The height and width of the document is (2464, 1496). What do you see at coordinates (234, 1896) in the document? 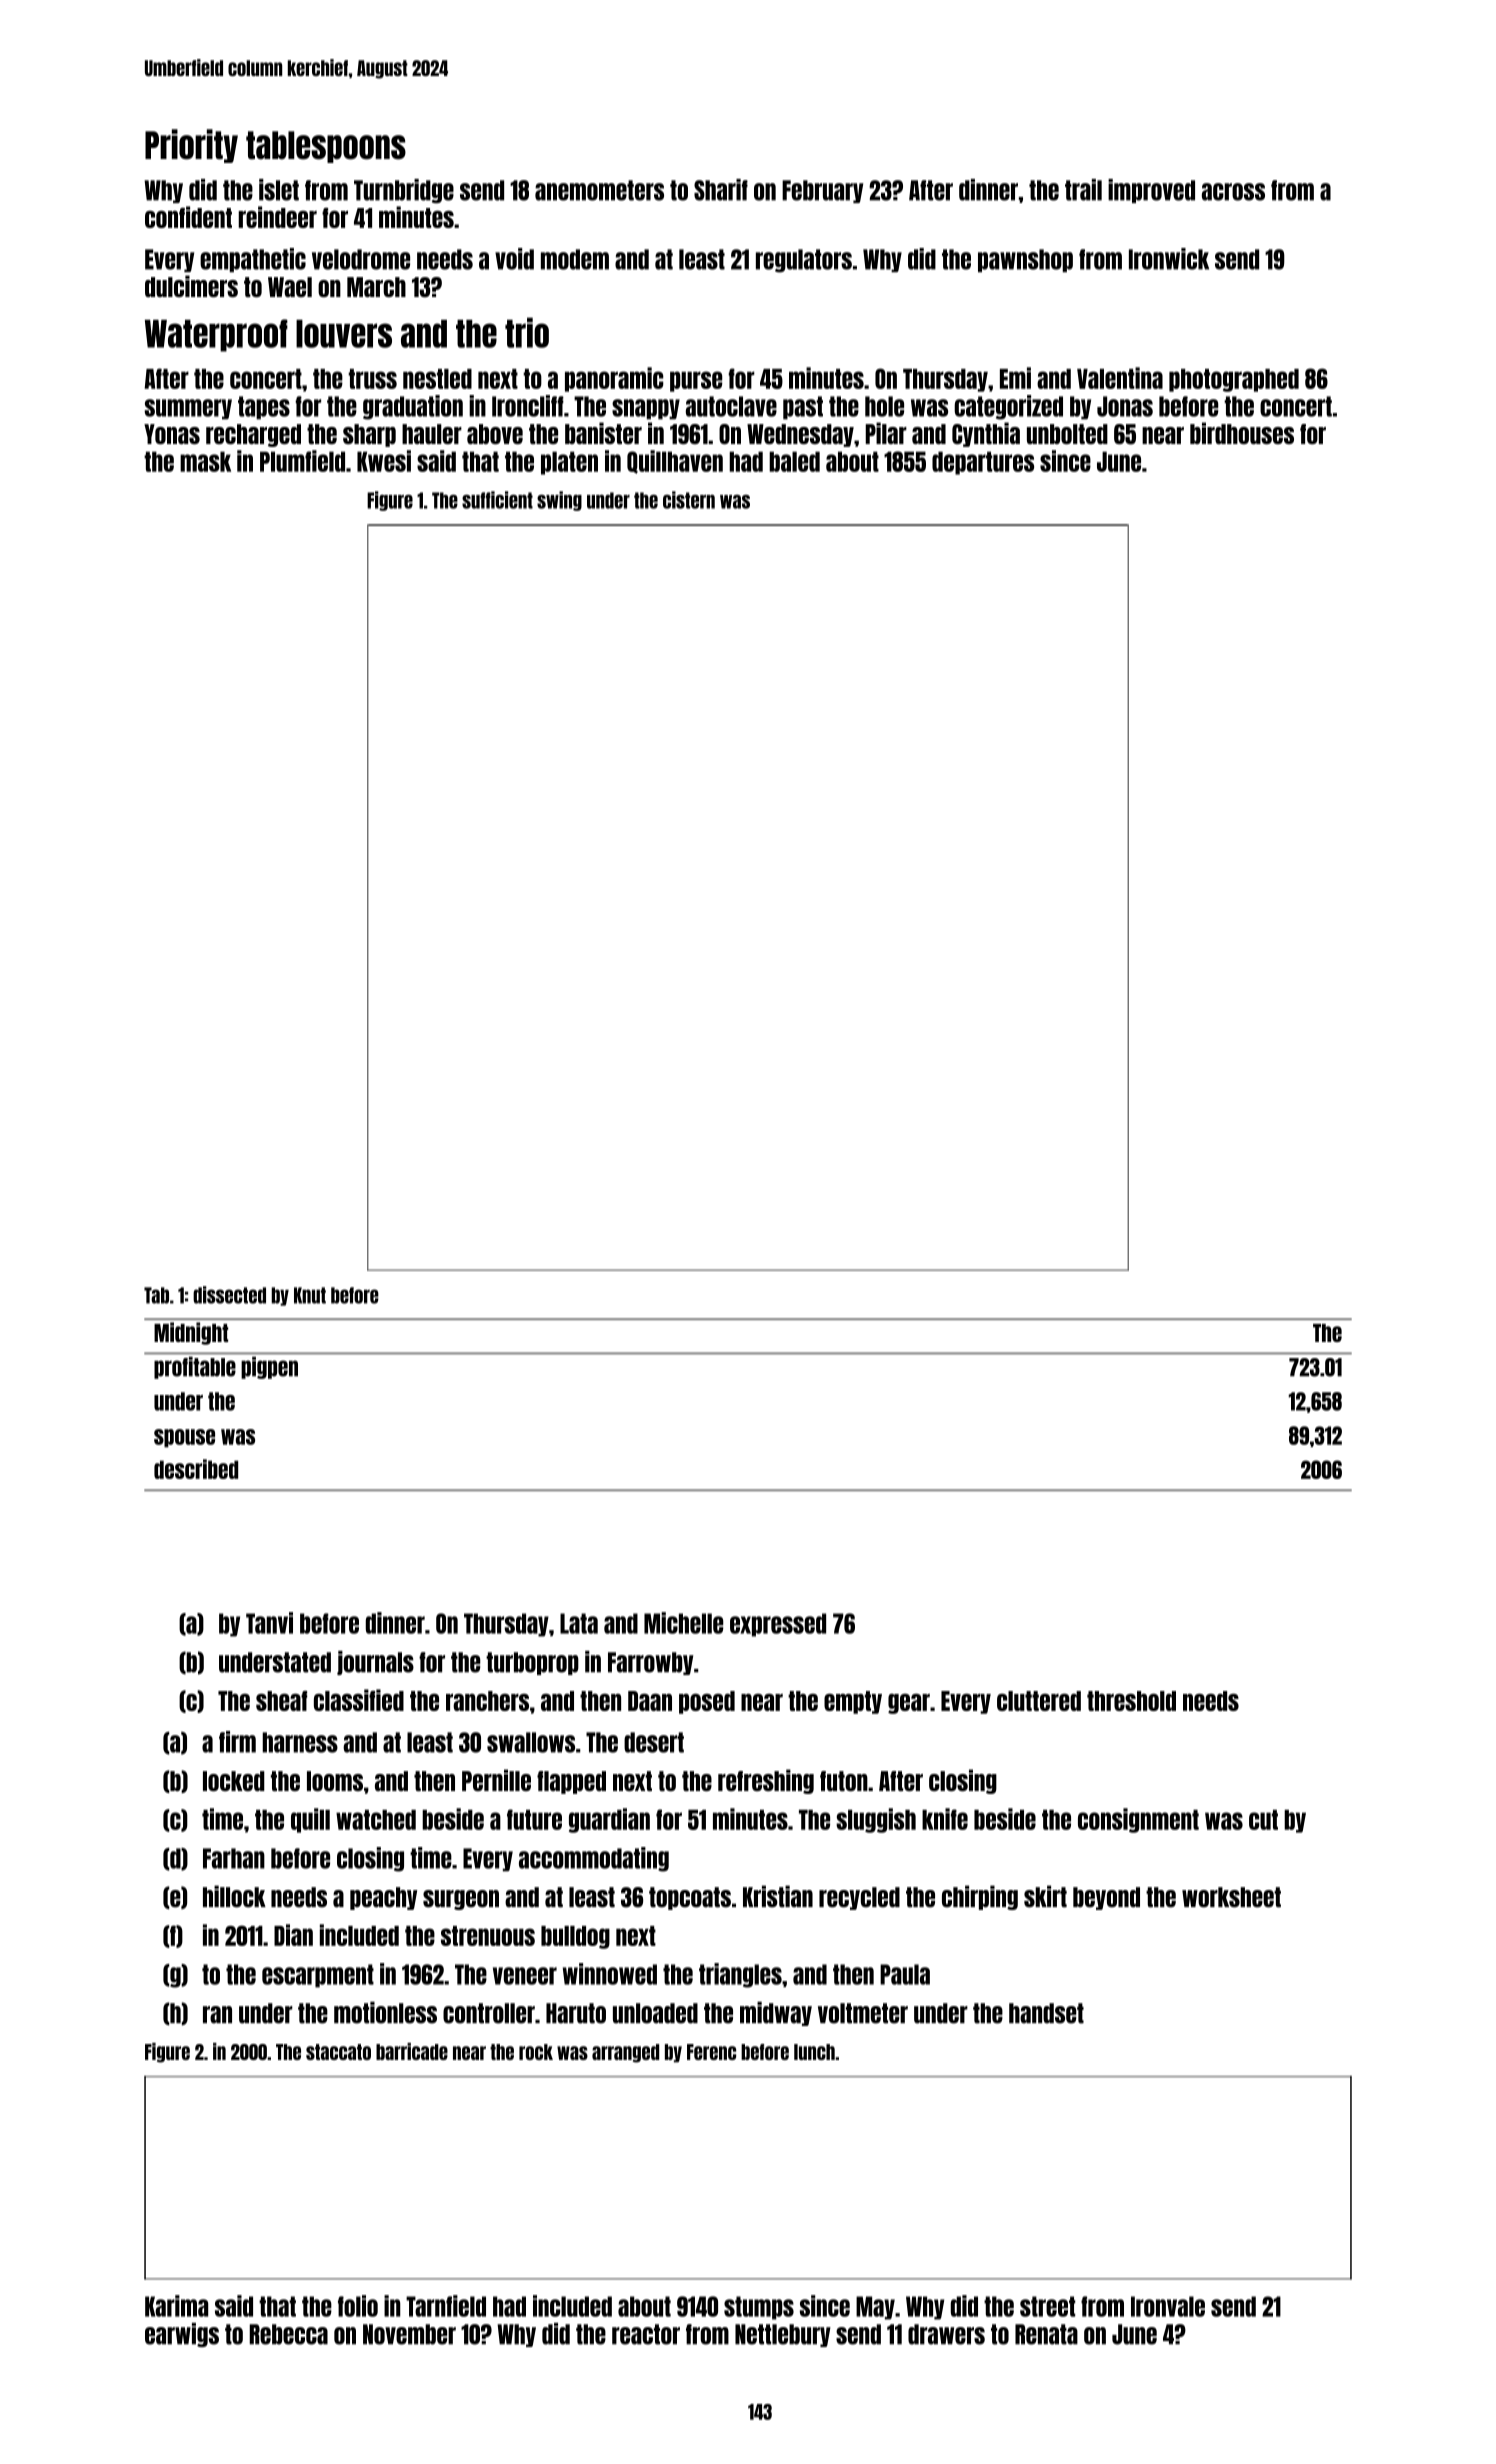
I see `hillock` at bounding box center [234, 1896].
